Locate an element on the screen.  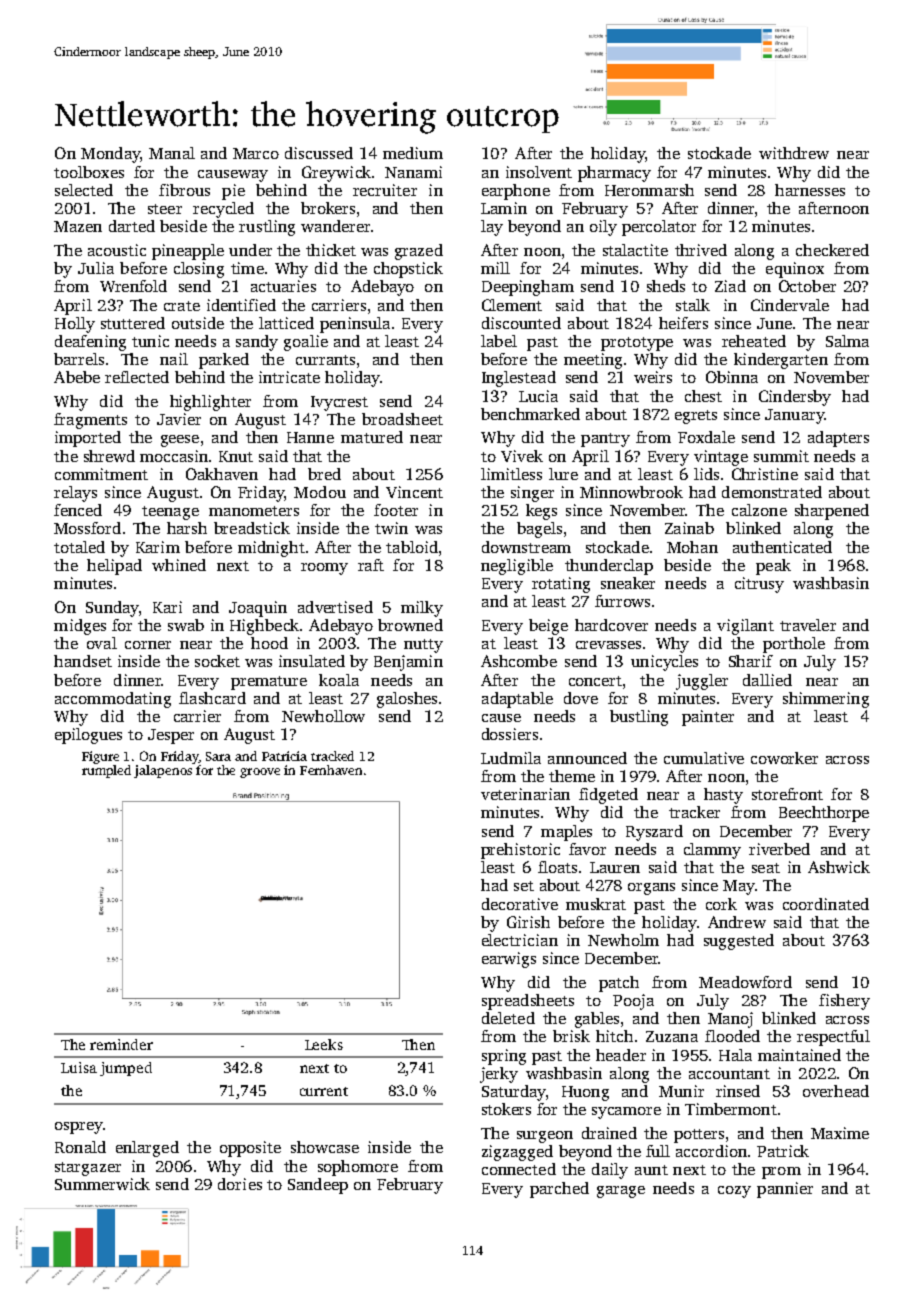
dories is located at coordinates (240, 1184).
